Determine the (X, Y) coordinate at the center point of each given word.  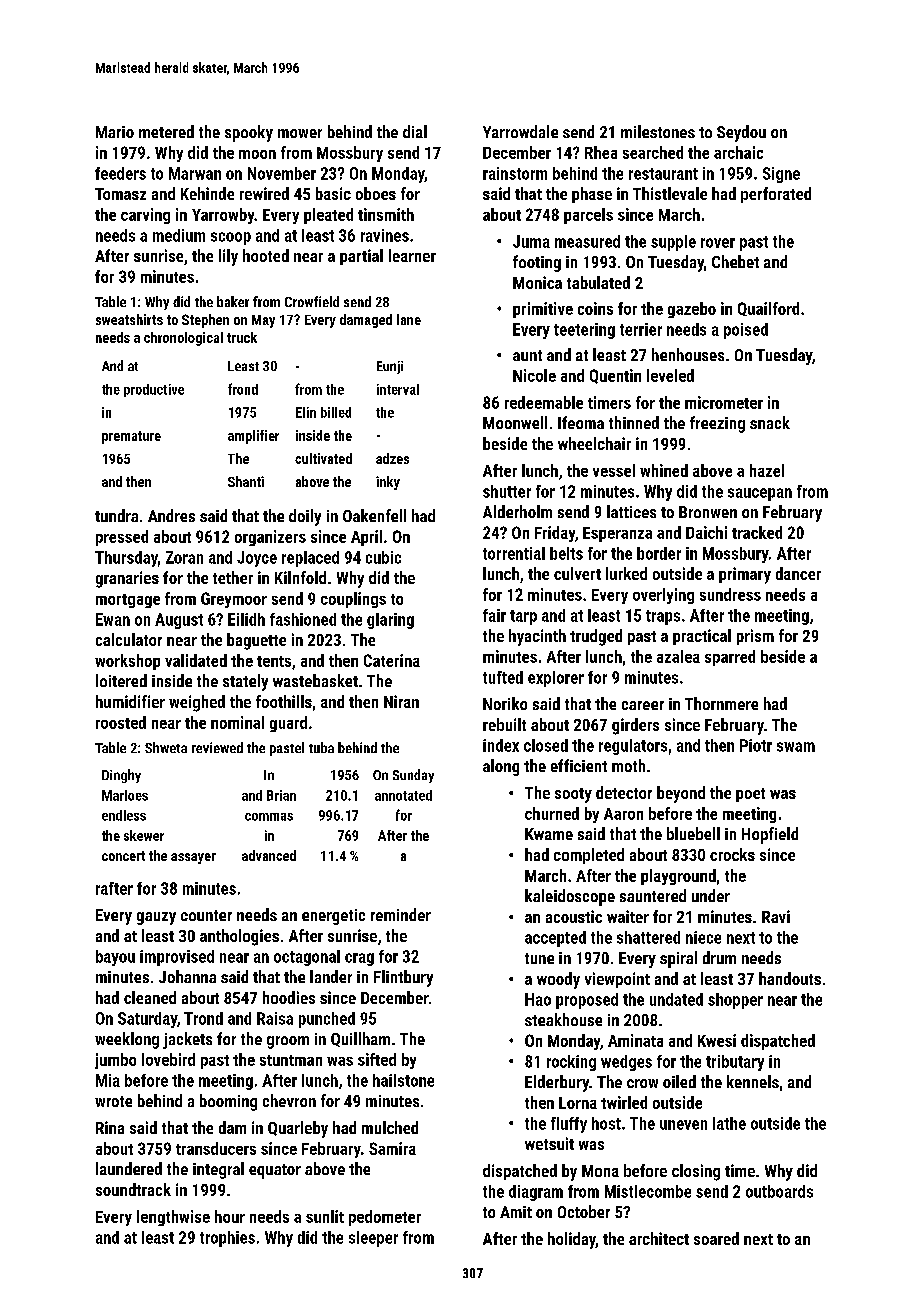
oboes (376, 193)
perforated (776, 195)
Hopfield (770, 835)
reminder (401, 914)
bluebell (693, 833)
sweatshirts (129, 319)
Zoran (184, 557)
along (501, 767)
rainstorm (515, 173)
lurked (626, 573)
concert (123, 856)
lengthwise (173, 1218)
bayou (115, 958)
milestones (658, 131)
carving (145, 216)
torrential (514, 553)
